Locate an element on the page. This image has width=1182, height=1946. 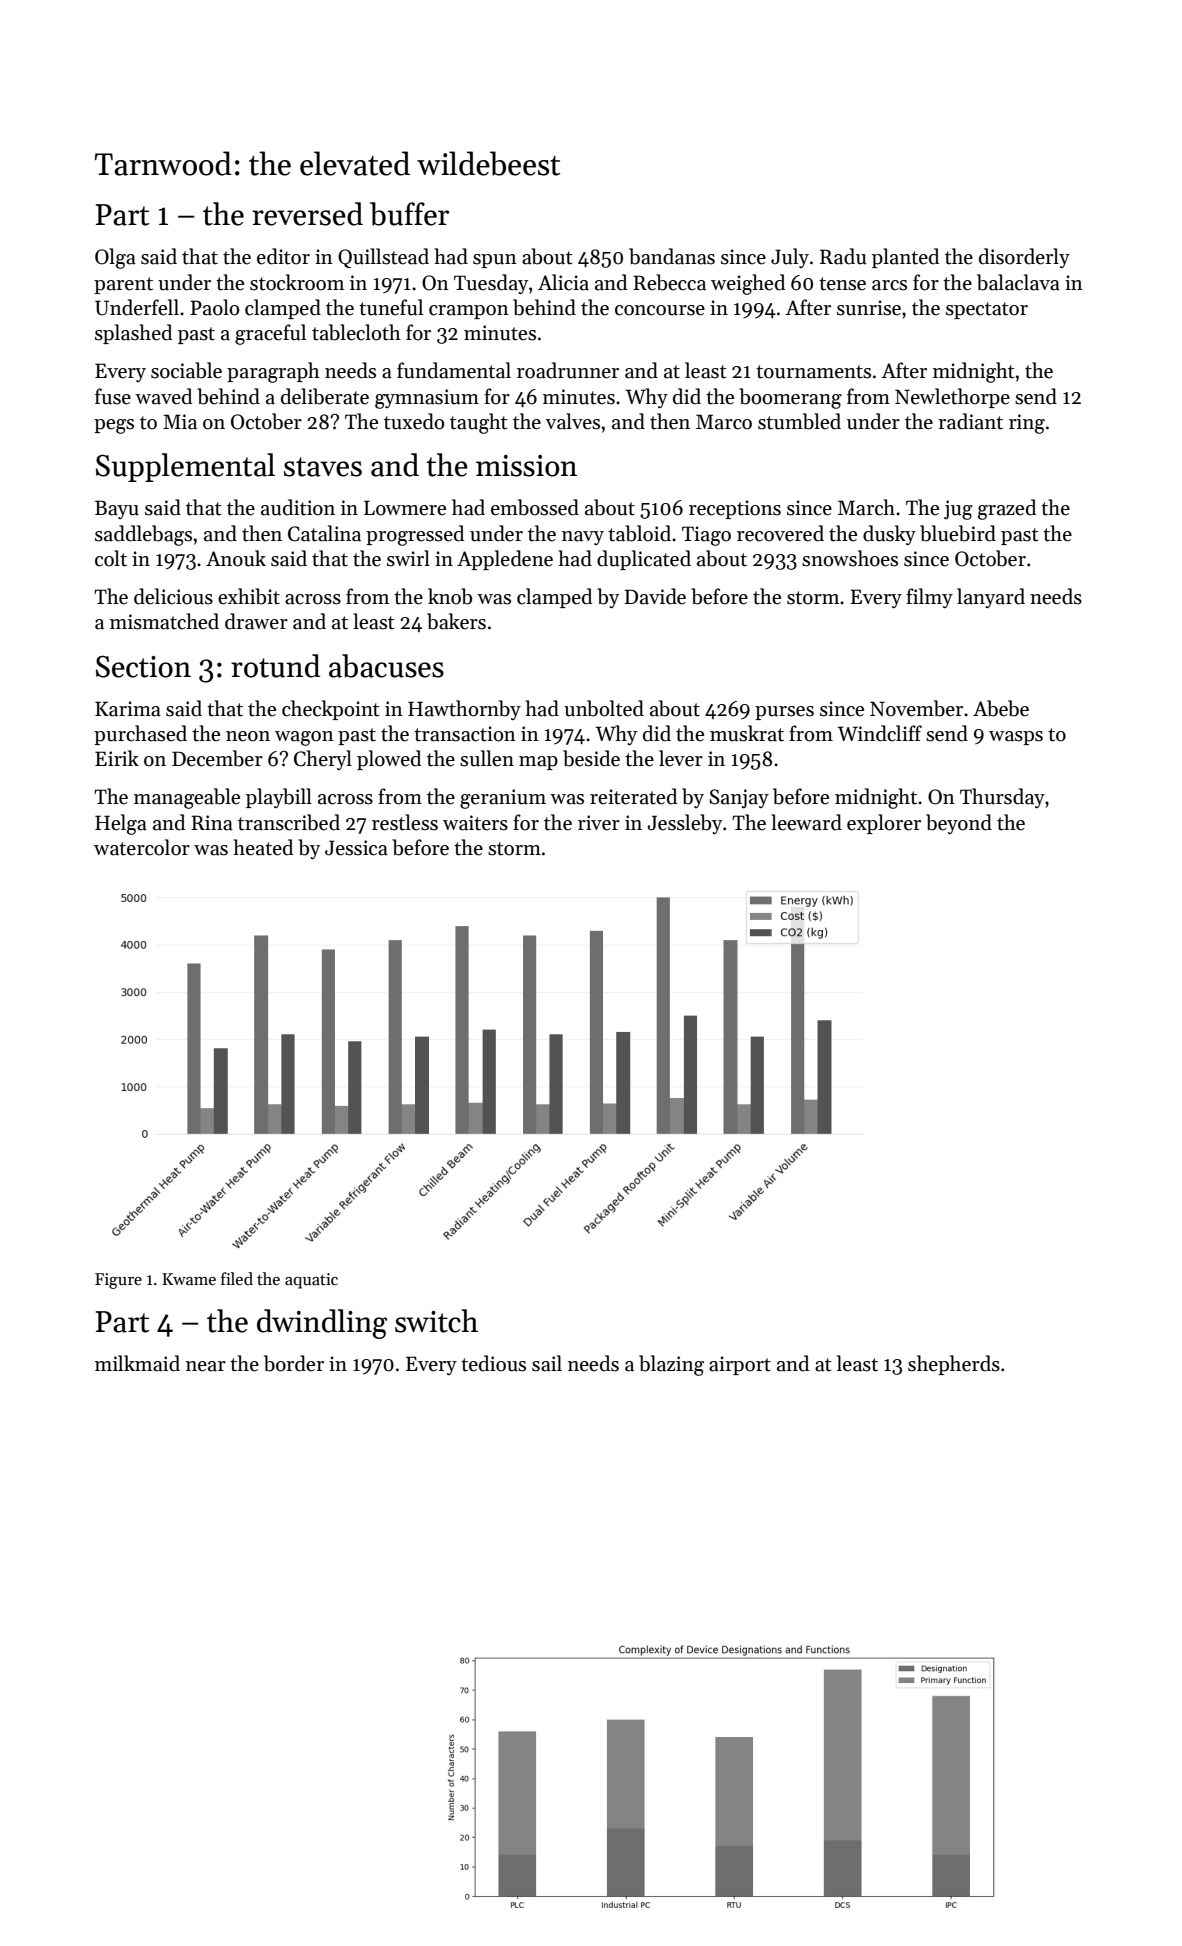
reversed is located at coordinates (307, 214).
